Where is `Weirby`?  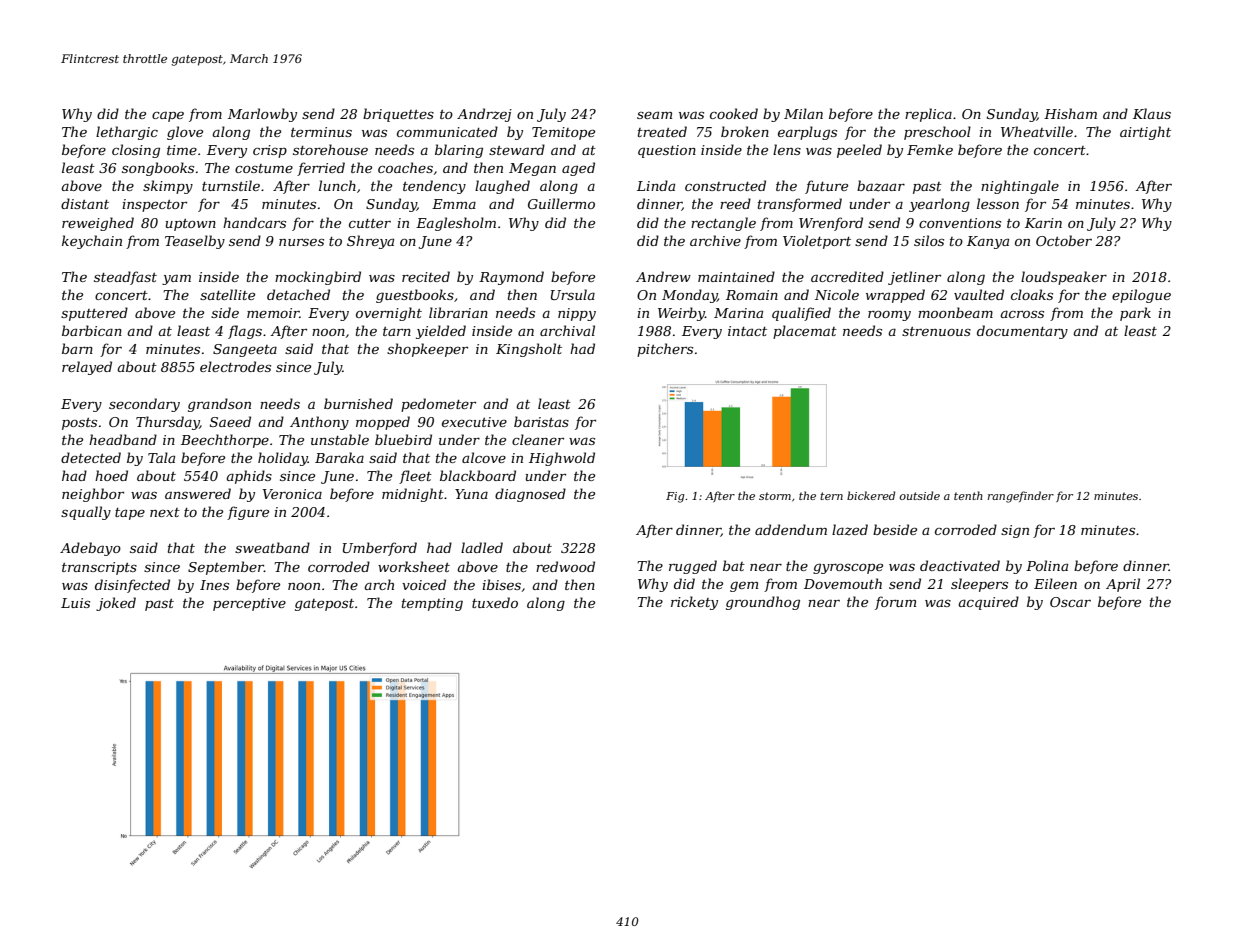
Weirby is located at coordinates (681, 314).
